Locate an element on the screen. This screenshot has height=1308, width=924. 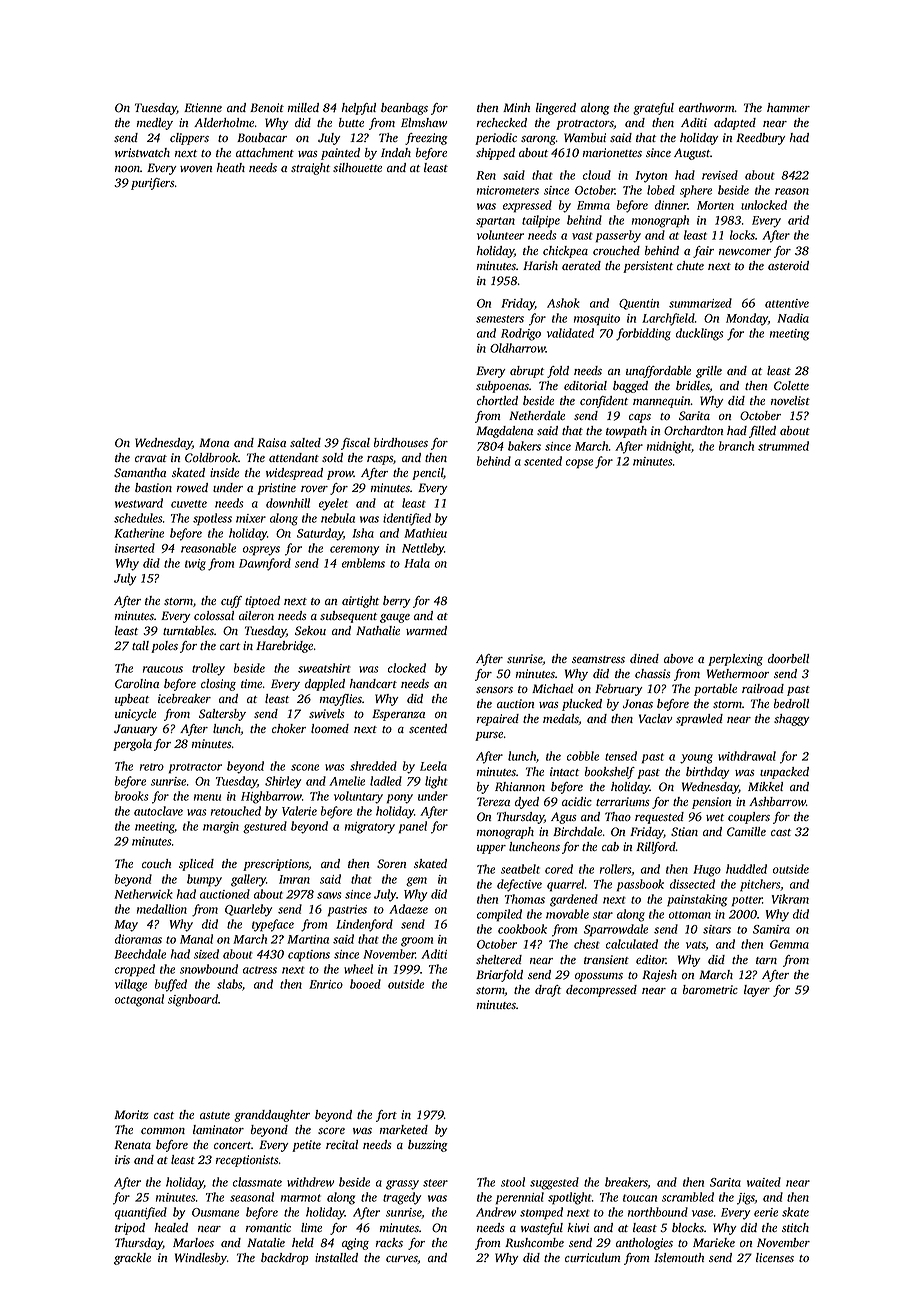
semesters is located at coordinates (500, 319).
